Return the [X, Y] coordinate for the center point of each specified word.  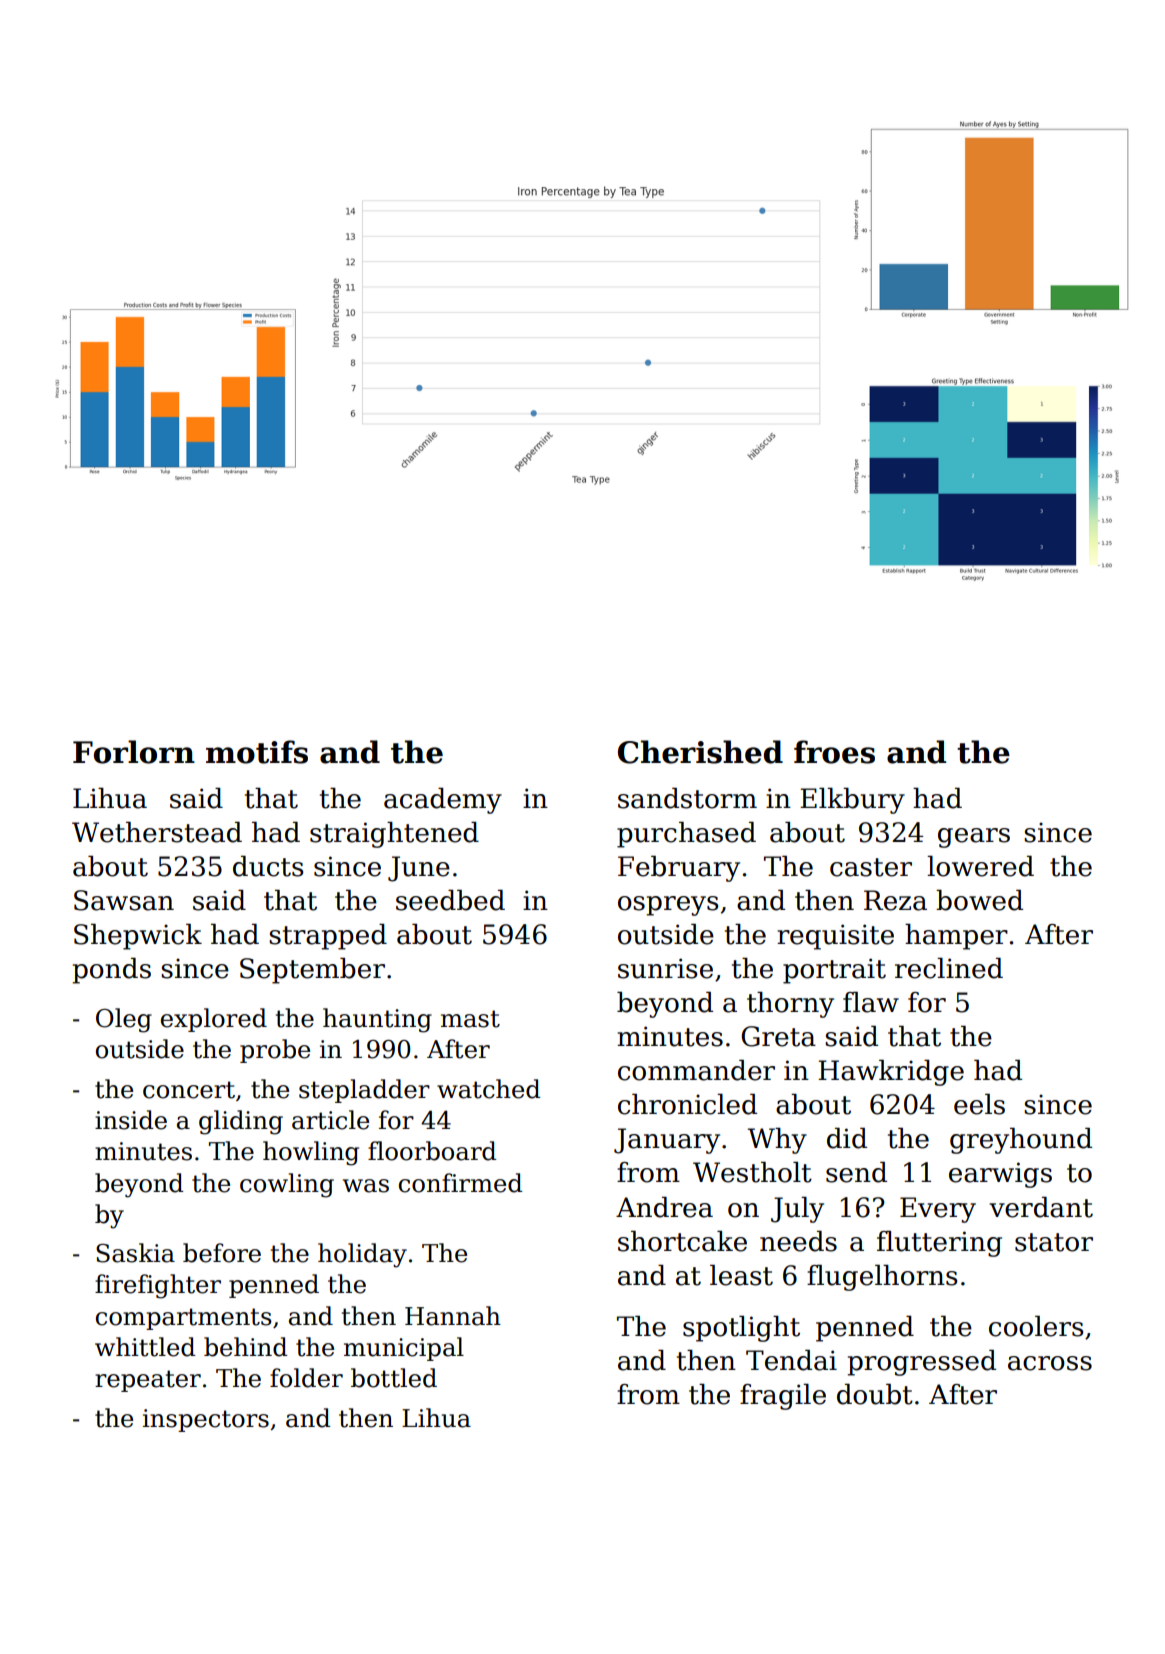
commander [696, 1070]
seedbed [450, 900]
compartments [184, 1319]
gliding [241, 1122]
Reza [895, 900]
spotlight [741, 1329]
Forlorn [134, 752]
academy [443, 801]
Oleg [124, 1020]
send [856, 1172]
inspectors [206, 1420]
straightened [394, 835]
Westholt [752, 1172]
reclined [949, 968]
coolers [1036, 1326]
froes [834, 752]
